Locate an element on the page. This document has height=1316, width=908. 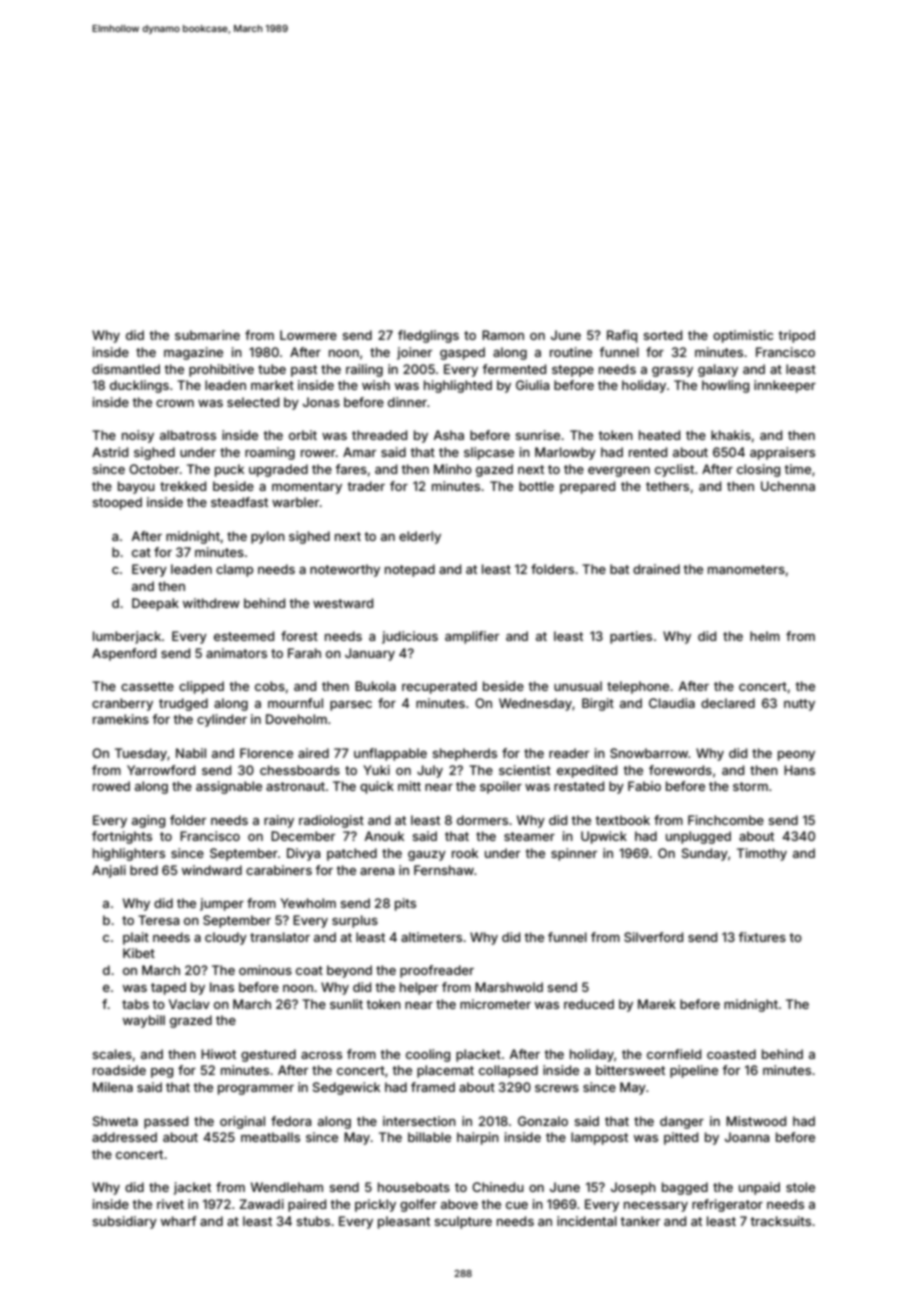
Uchenna is located at coordinates (788, 486).
